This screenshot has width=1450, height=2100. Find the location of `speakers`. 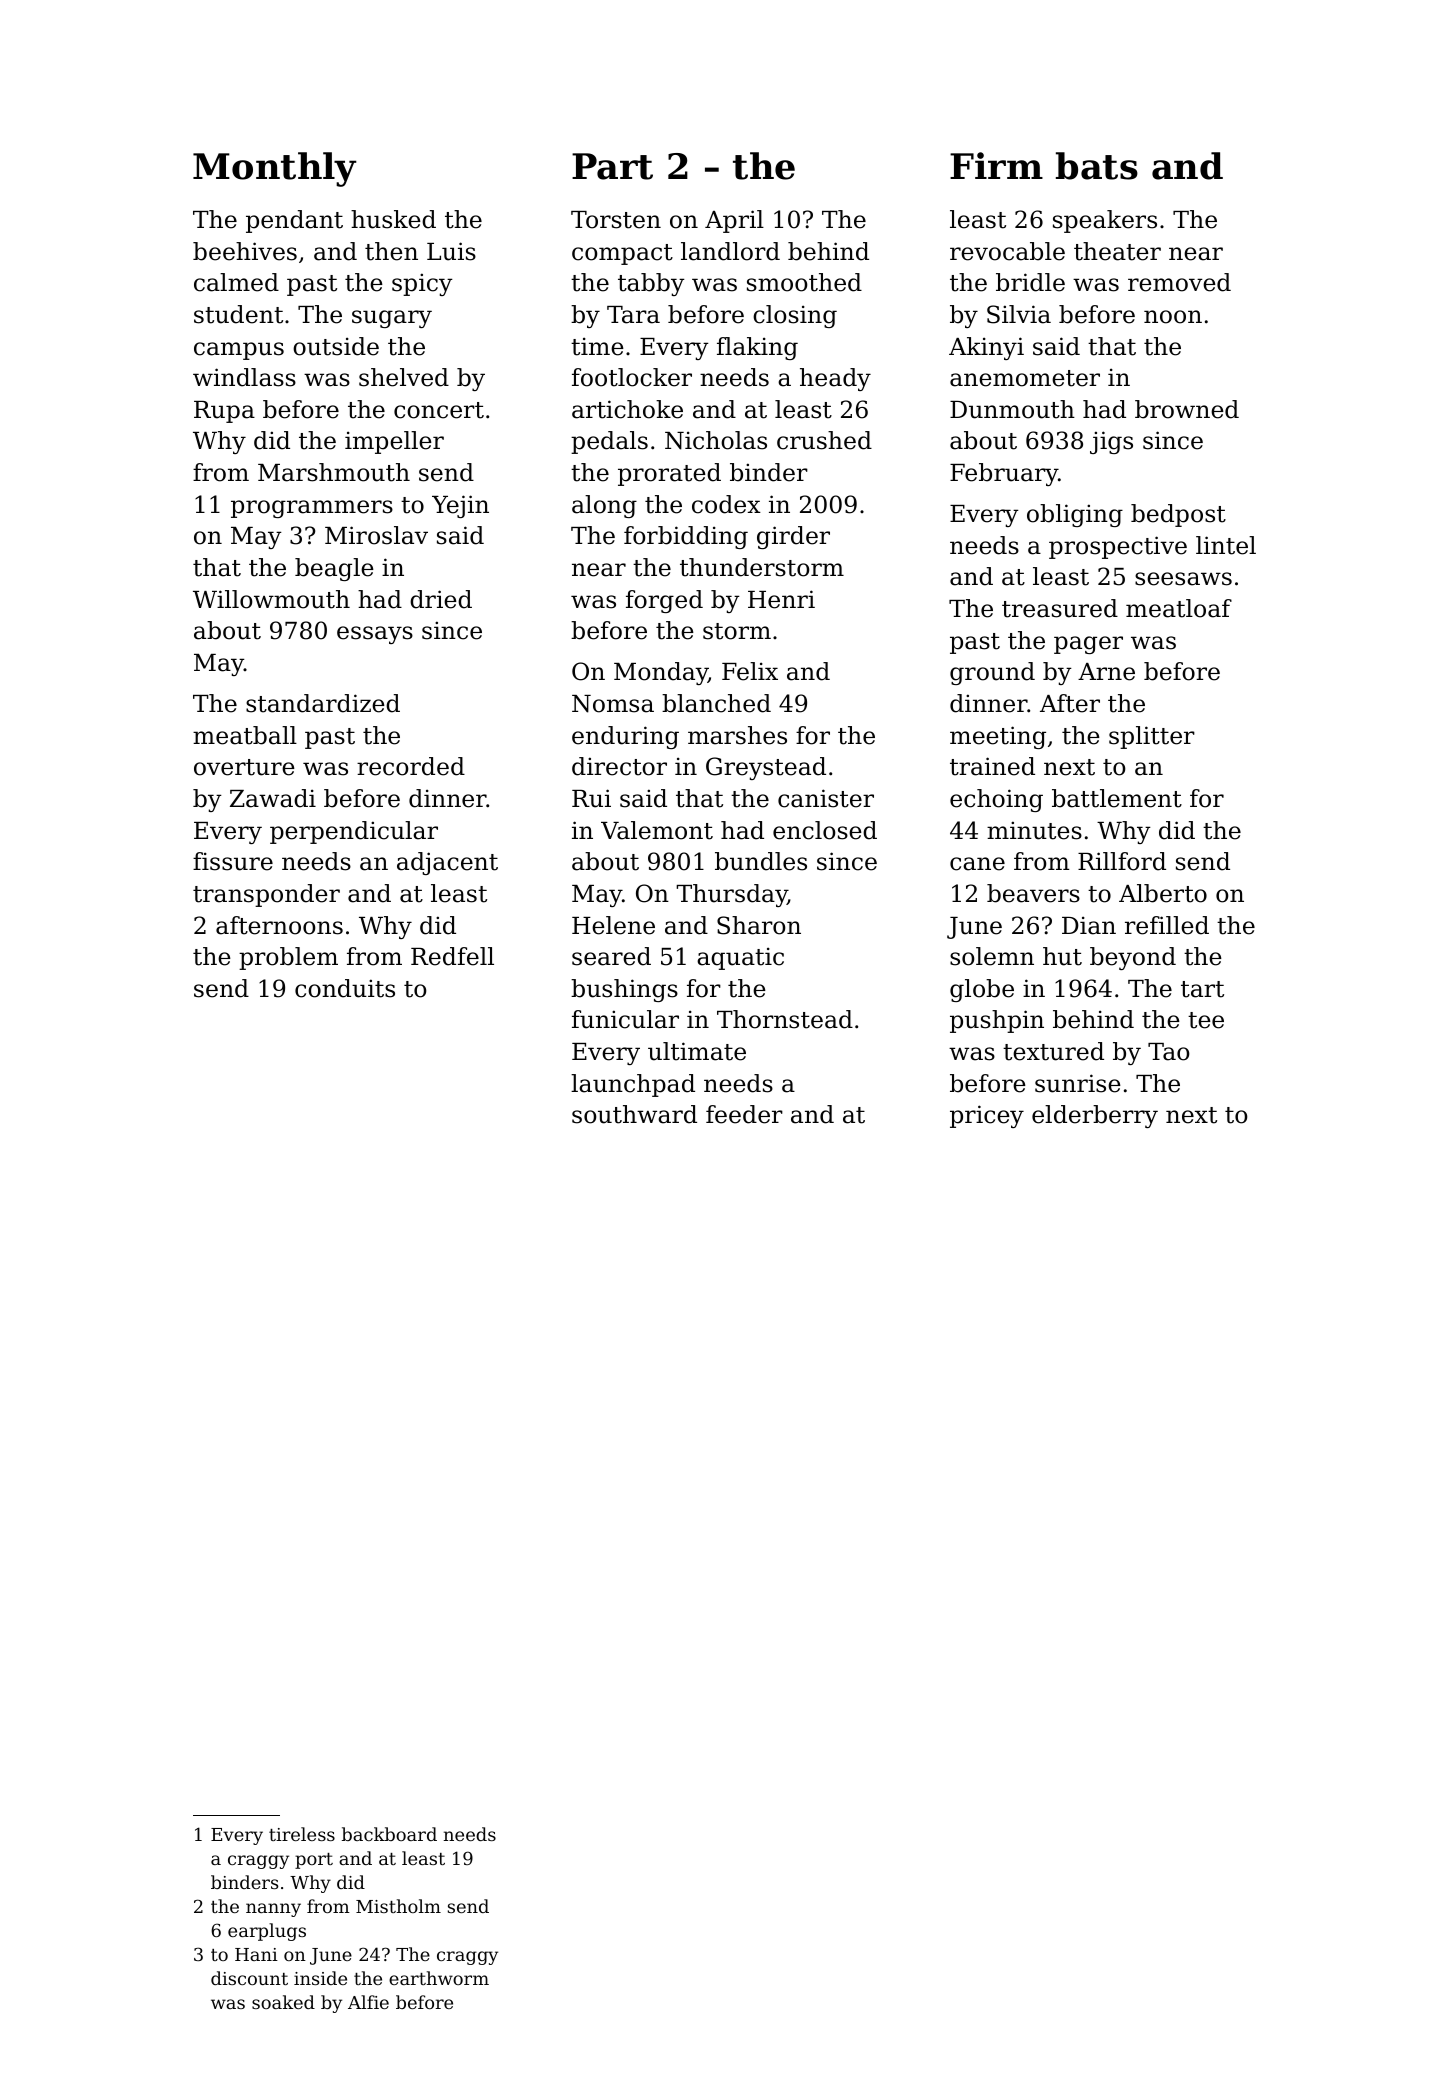

speakers is located at coordinates (1105, 221).
